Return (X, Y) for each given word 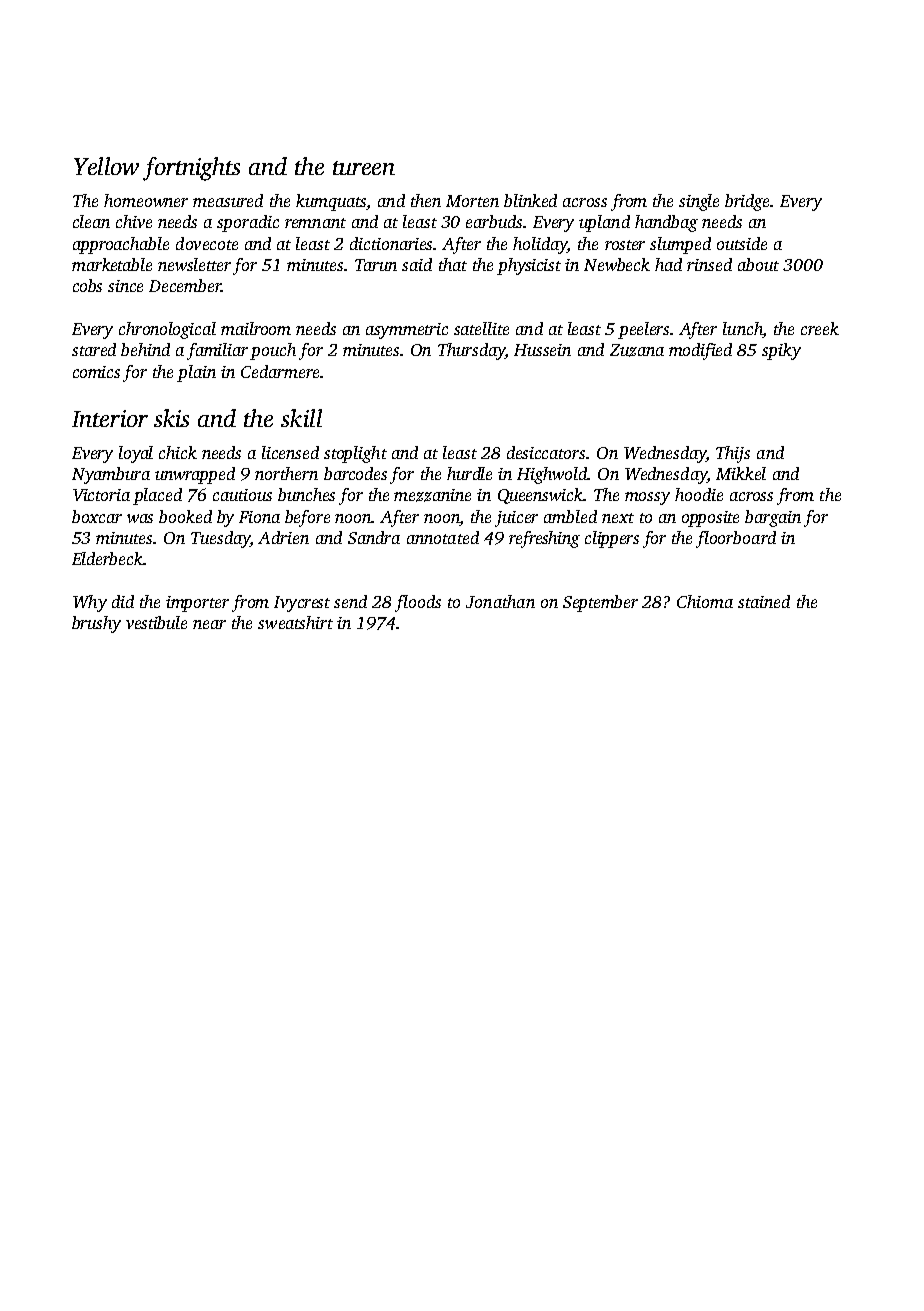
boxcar (97, 516)
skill (301, 418)
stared (94, 349)
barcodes (355, 473)
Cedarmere (280, 371)
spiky (781, 351)
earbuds (494, 221)
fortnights (191, 169)
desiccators (546, 452)
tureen (364, 168)
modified (700, 351)
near (209, 624)
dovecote (207, 243)
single (699, 202)
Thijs (733, 454)
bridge (748, 202)
